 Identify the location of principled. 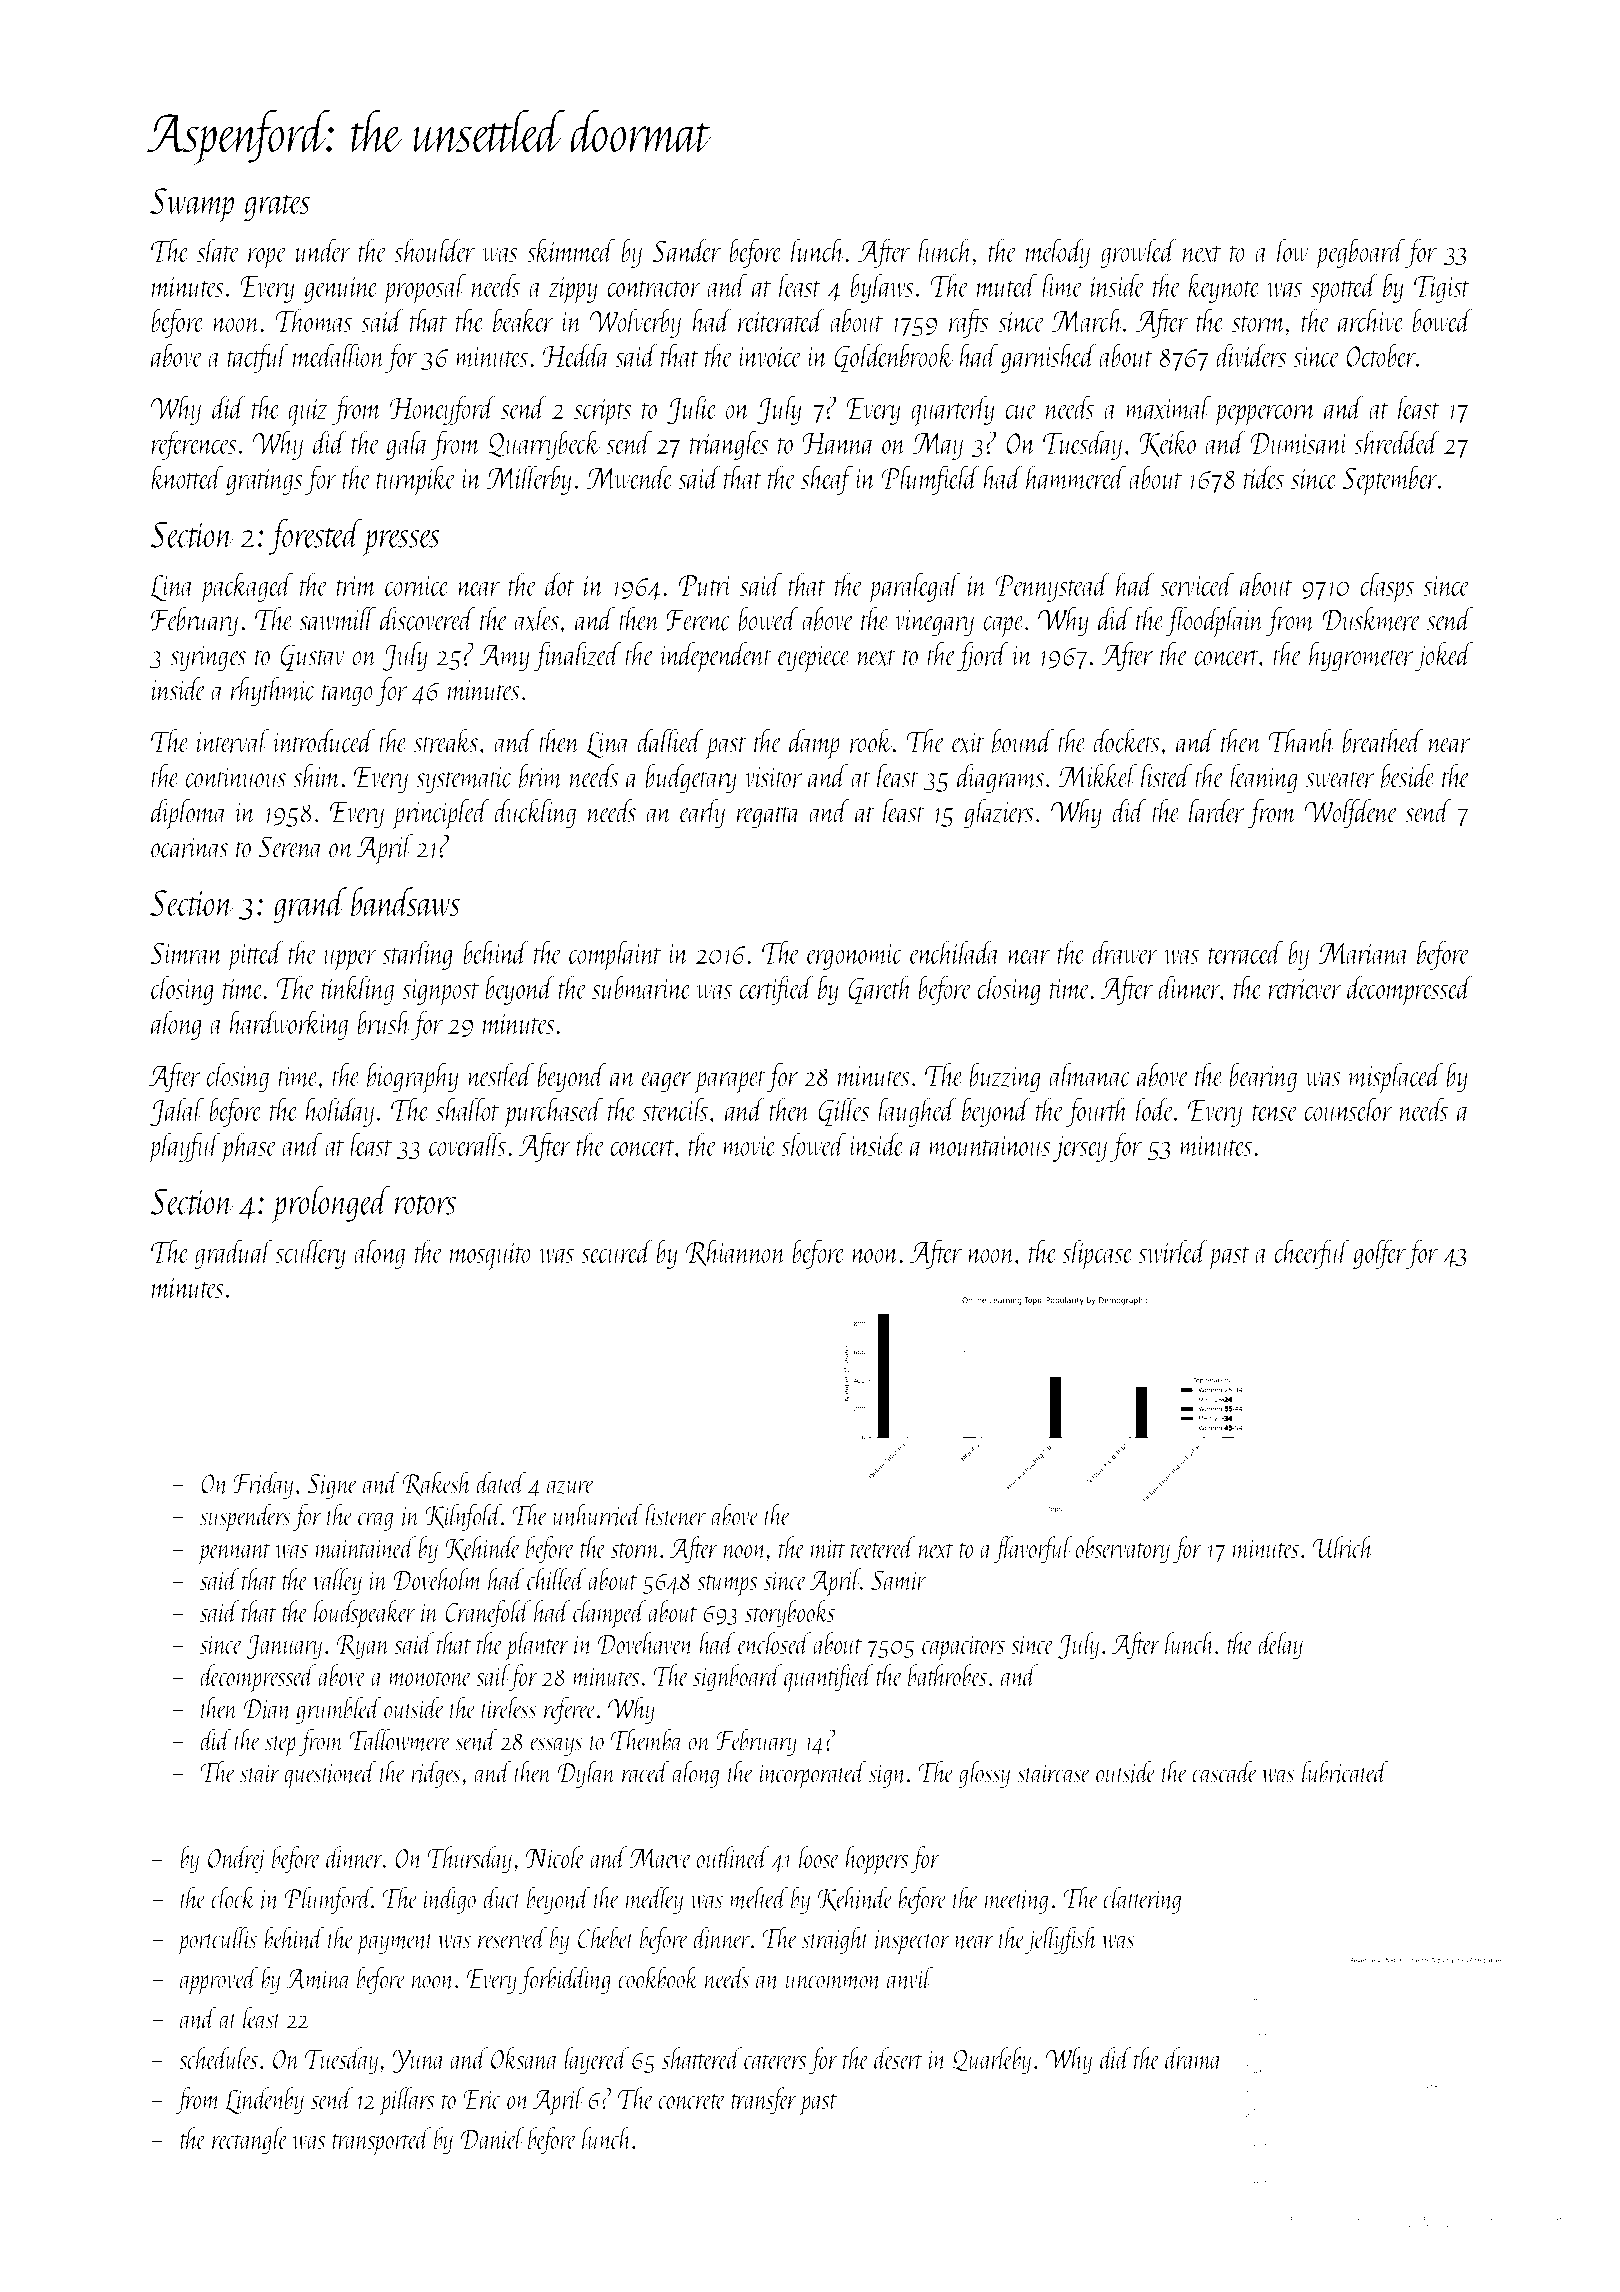
(441, 814).
